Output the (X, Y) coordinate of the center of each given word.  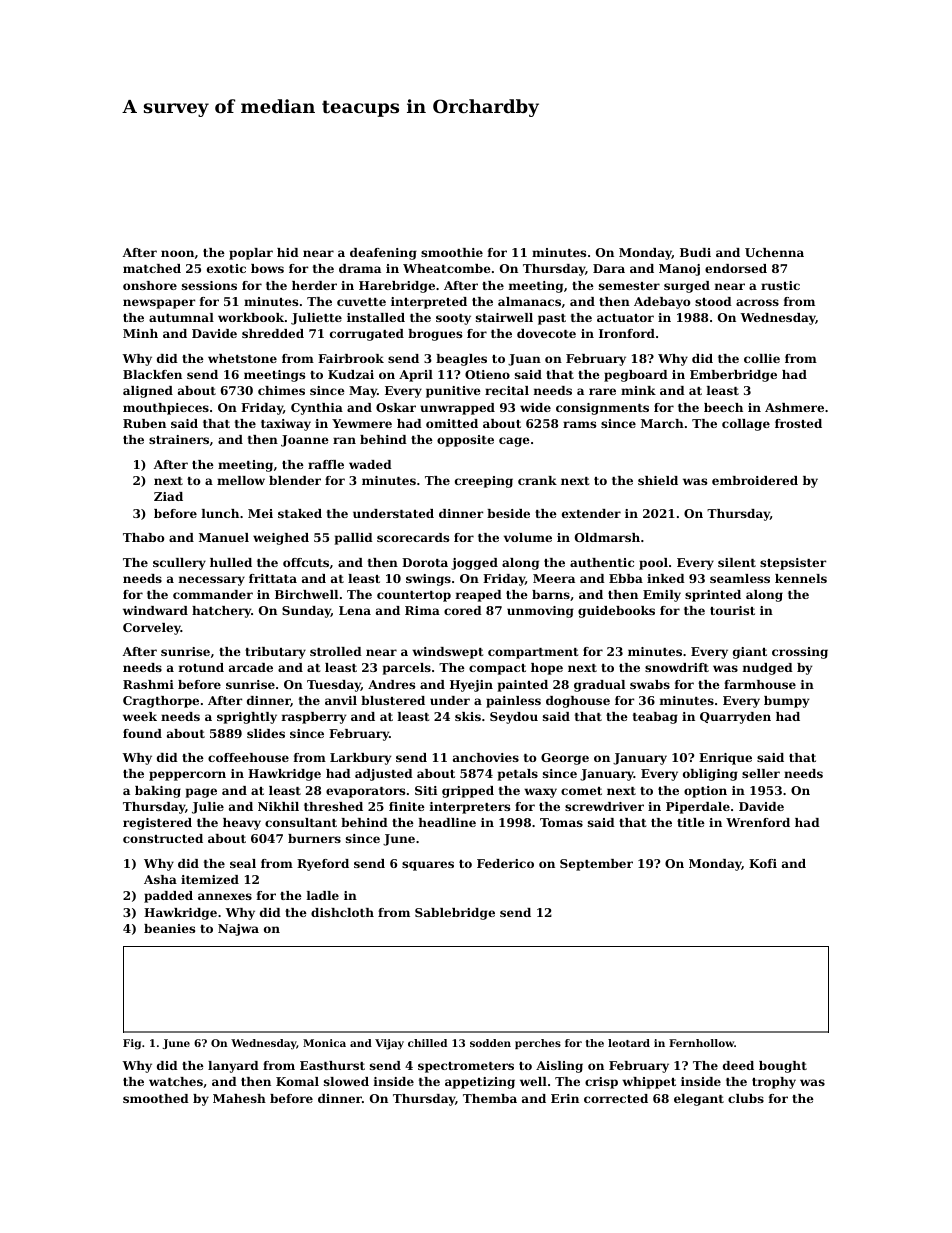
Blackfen (152, 374)
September (596, 865)
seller (761, 773)
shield (658, 480)
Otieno (487, 374)
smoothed (156, 1098)
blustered (393, 700)
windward (155, 610)
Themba (490, 1098)
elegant (699, 1100)
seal (243, 863)
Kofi (763, 863)
